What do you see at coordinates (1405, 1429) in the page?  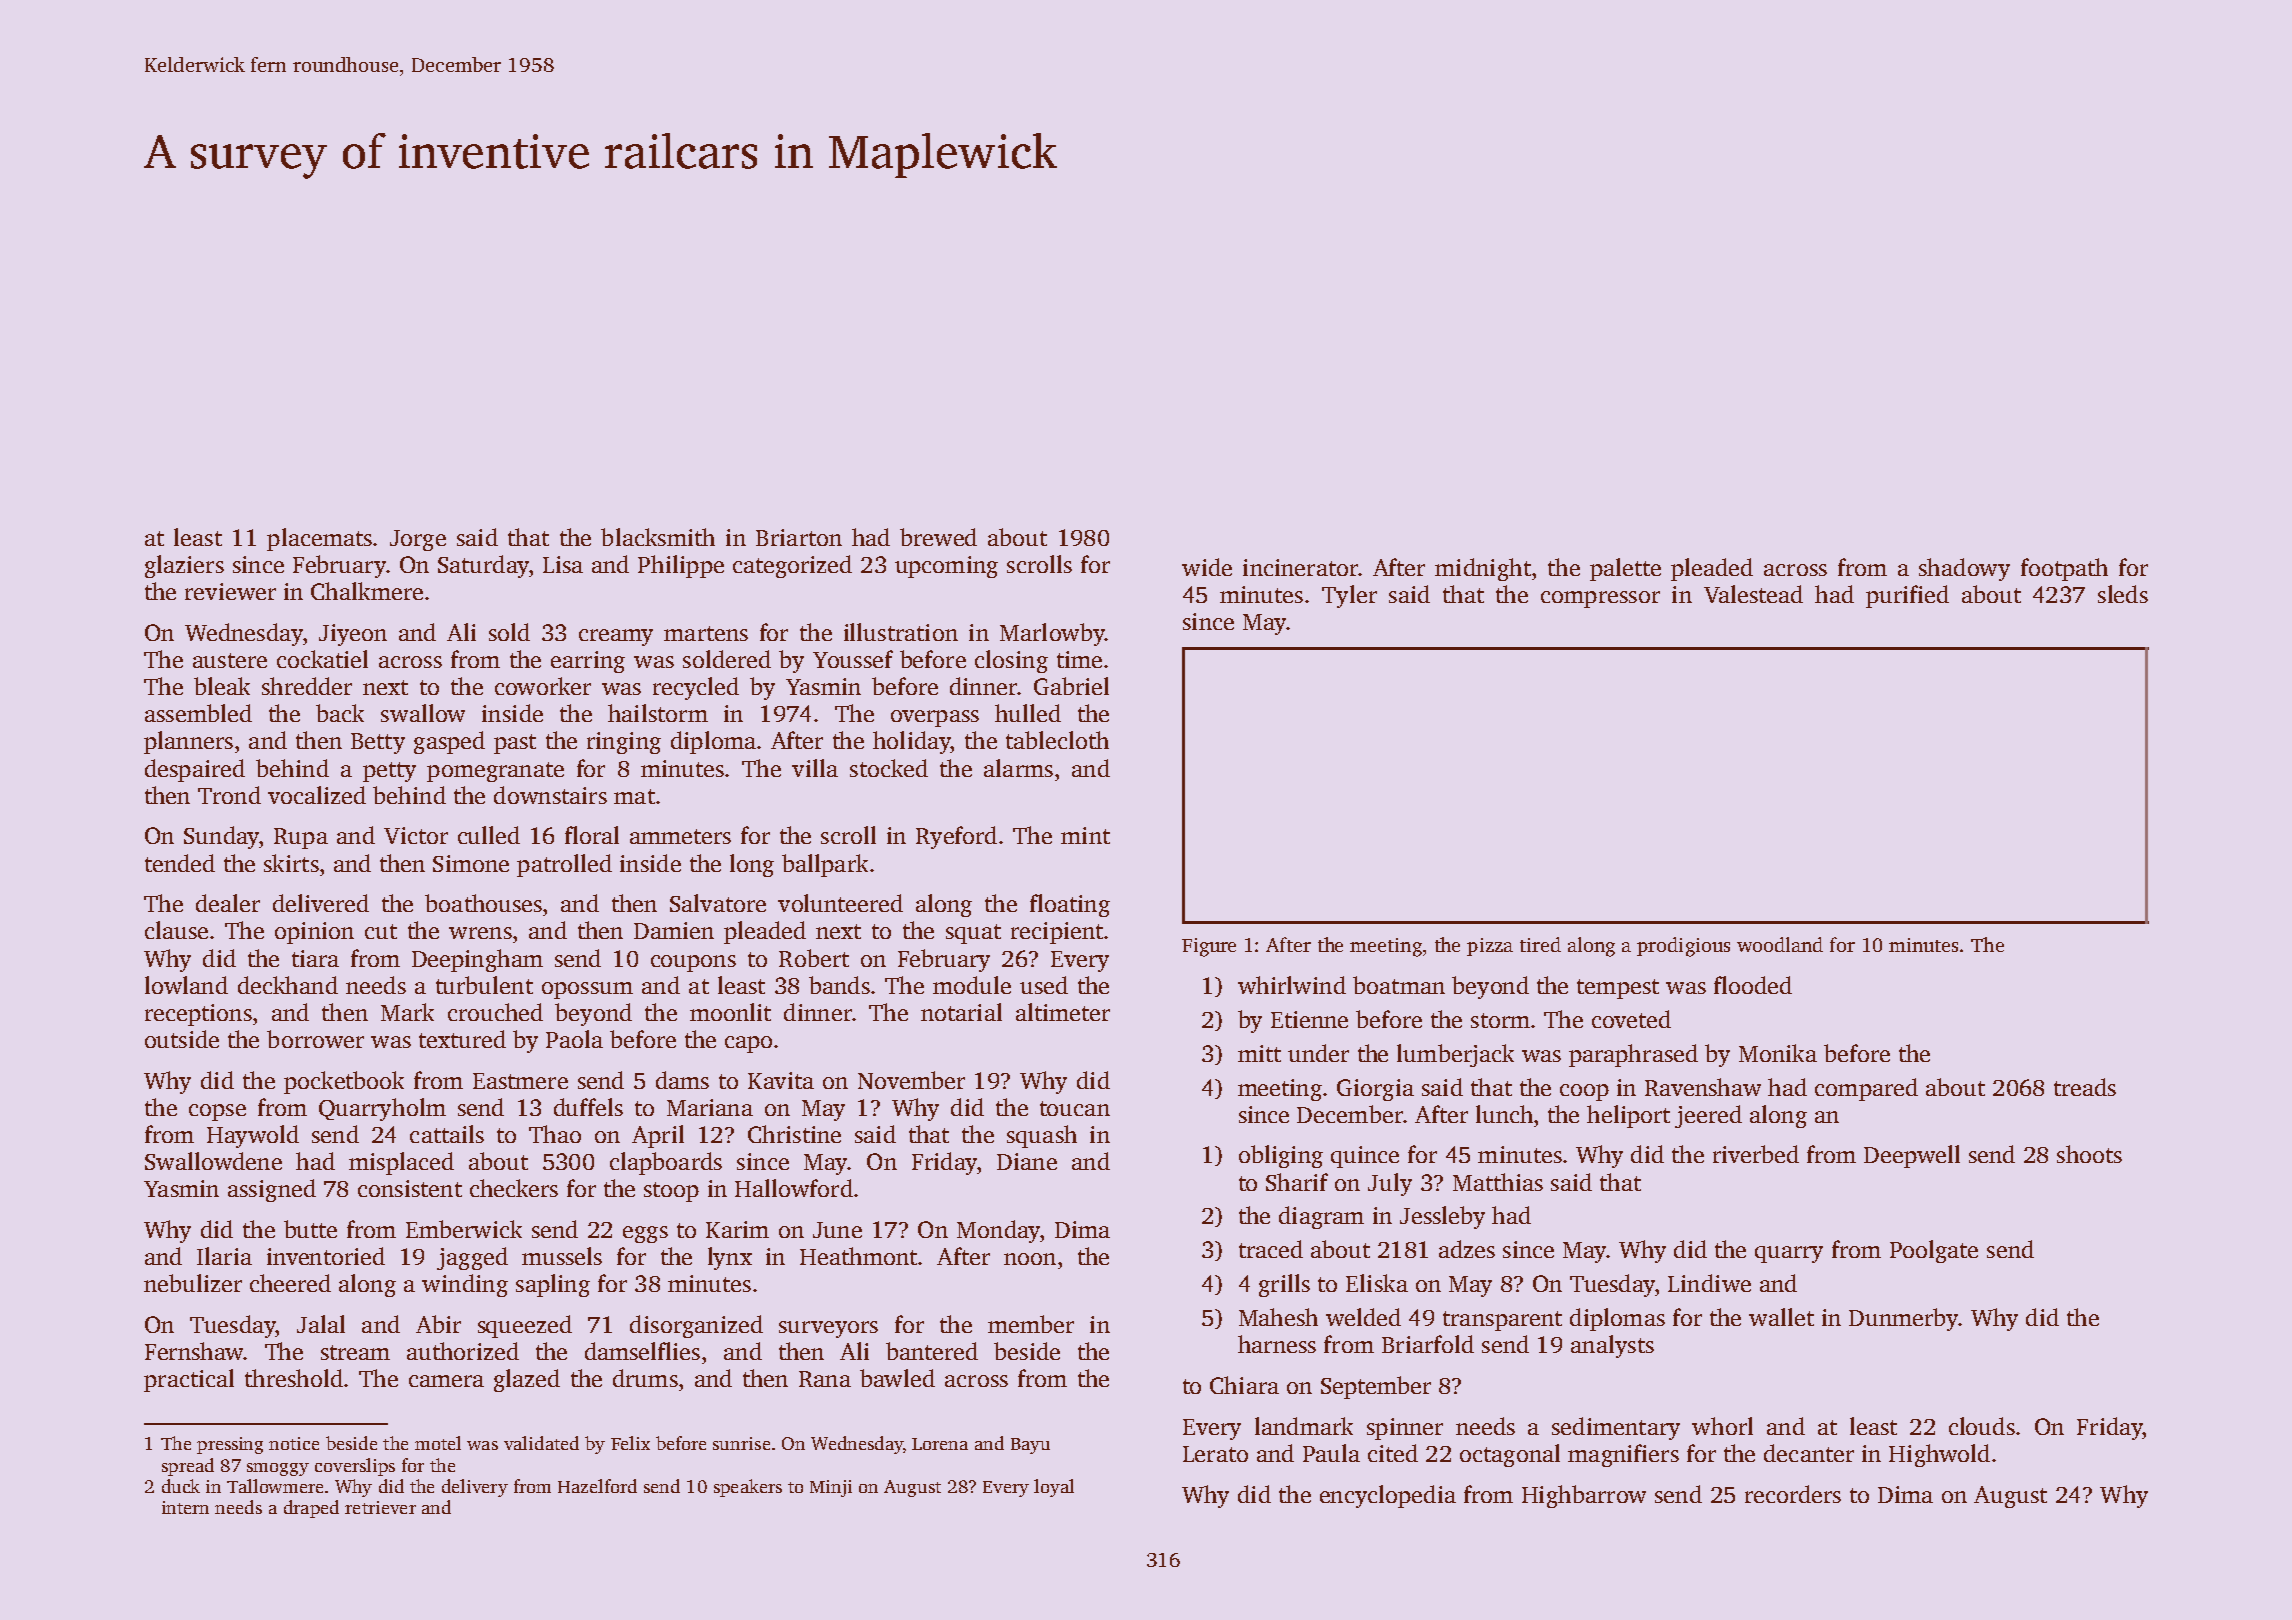 I see `spinner` at bounding box center [1405, 1429].
